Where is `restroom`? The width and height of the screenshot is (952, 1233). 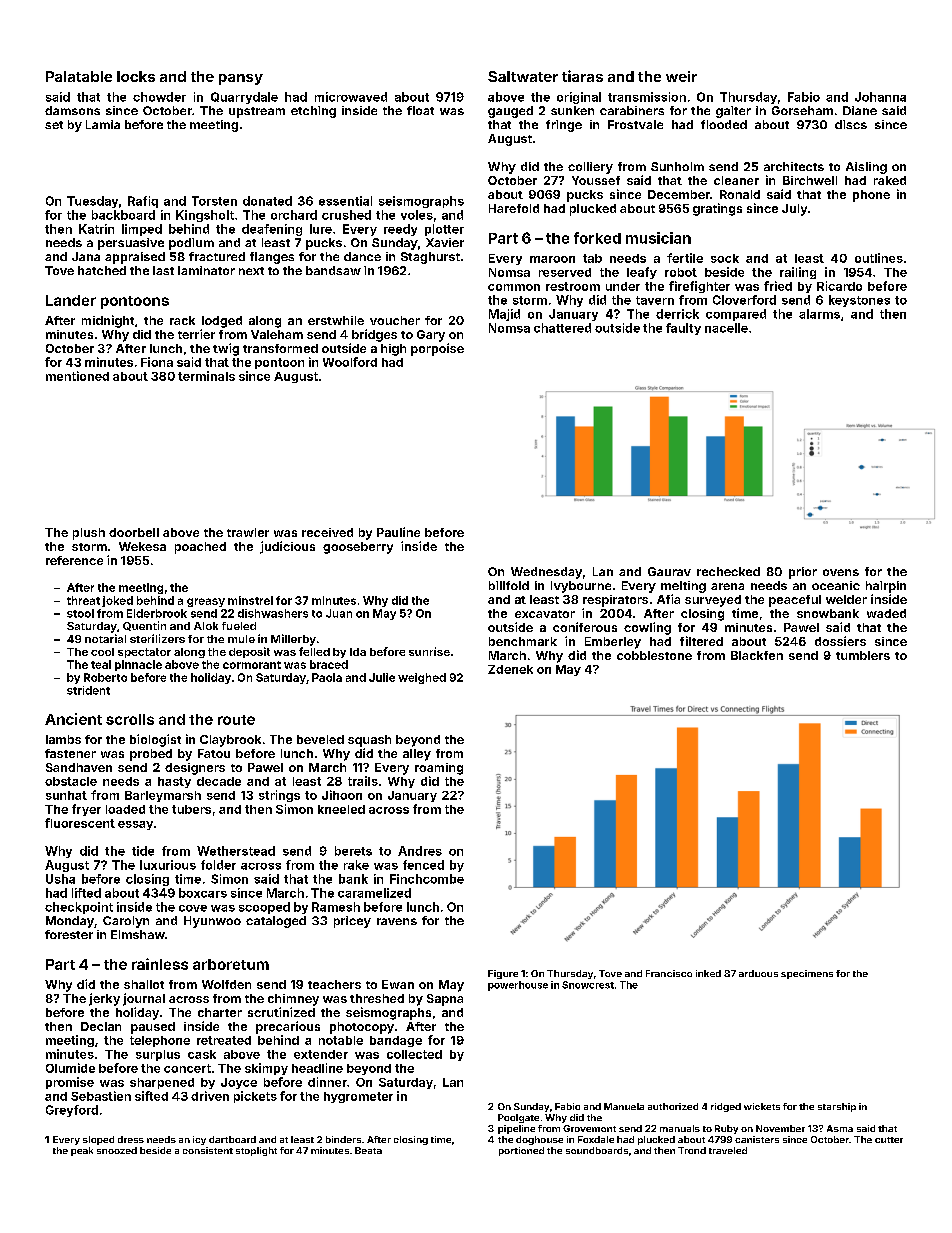
restroom is located at coordinates (573, 286).
